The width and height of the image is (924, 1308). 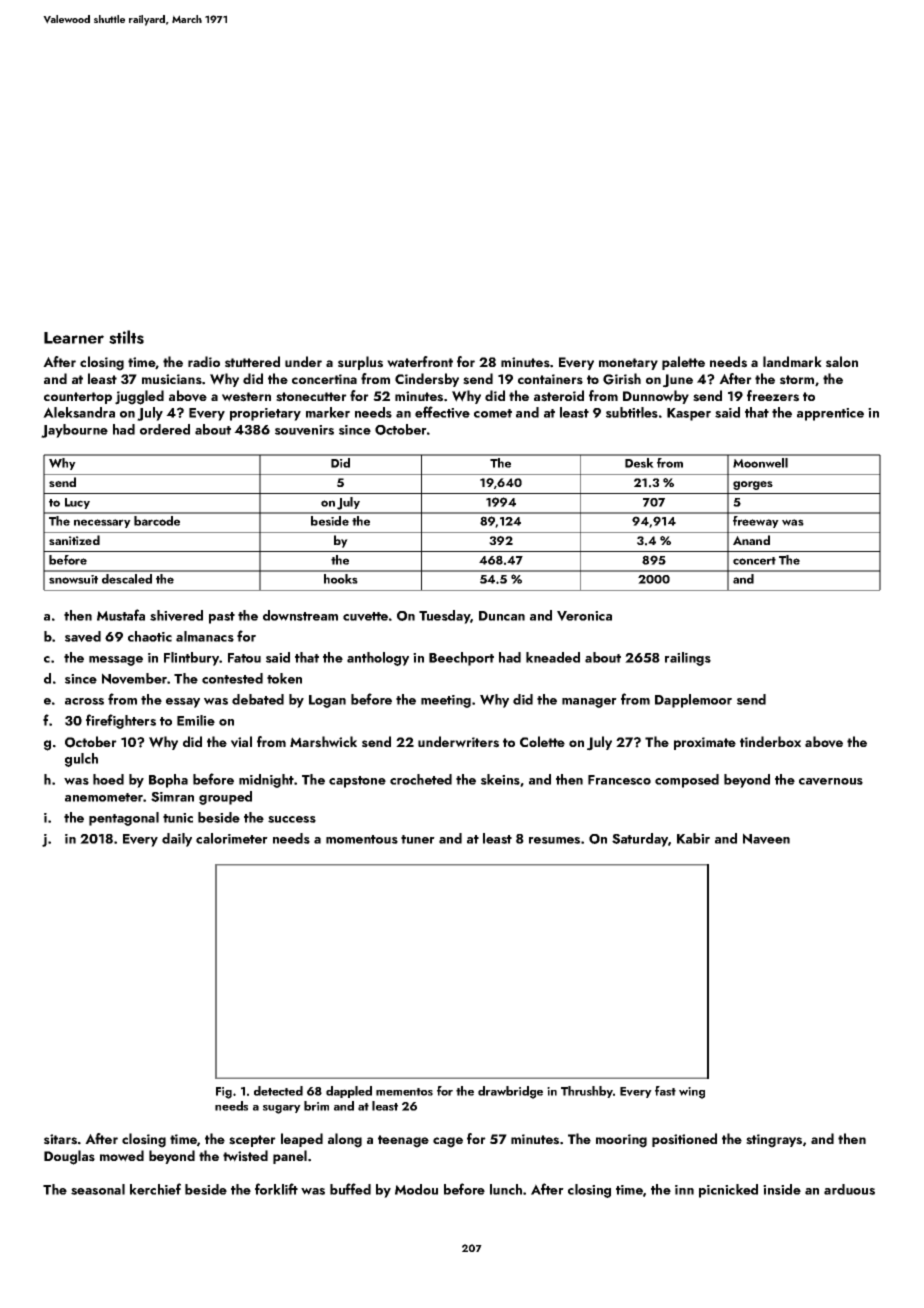 What do you see at coordinates (427, 380) in the image?
I see `Cindersby` at bounding box center [427, 380].
